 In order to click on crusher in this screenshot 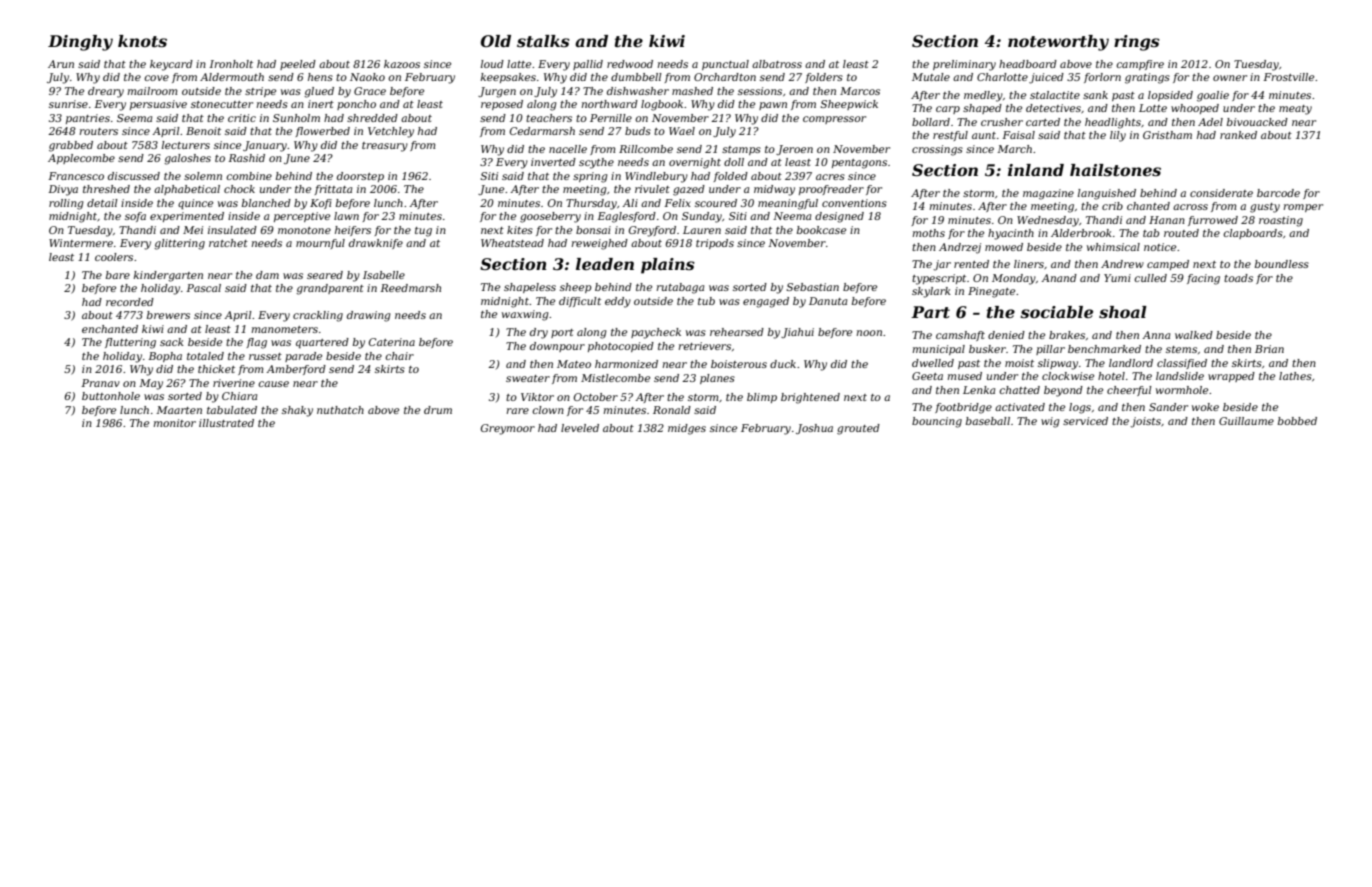, I will do `click(1002, 122)`.
